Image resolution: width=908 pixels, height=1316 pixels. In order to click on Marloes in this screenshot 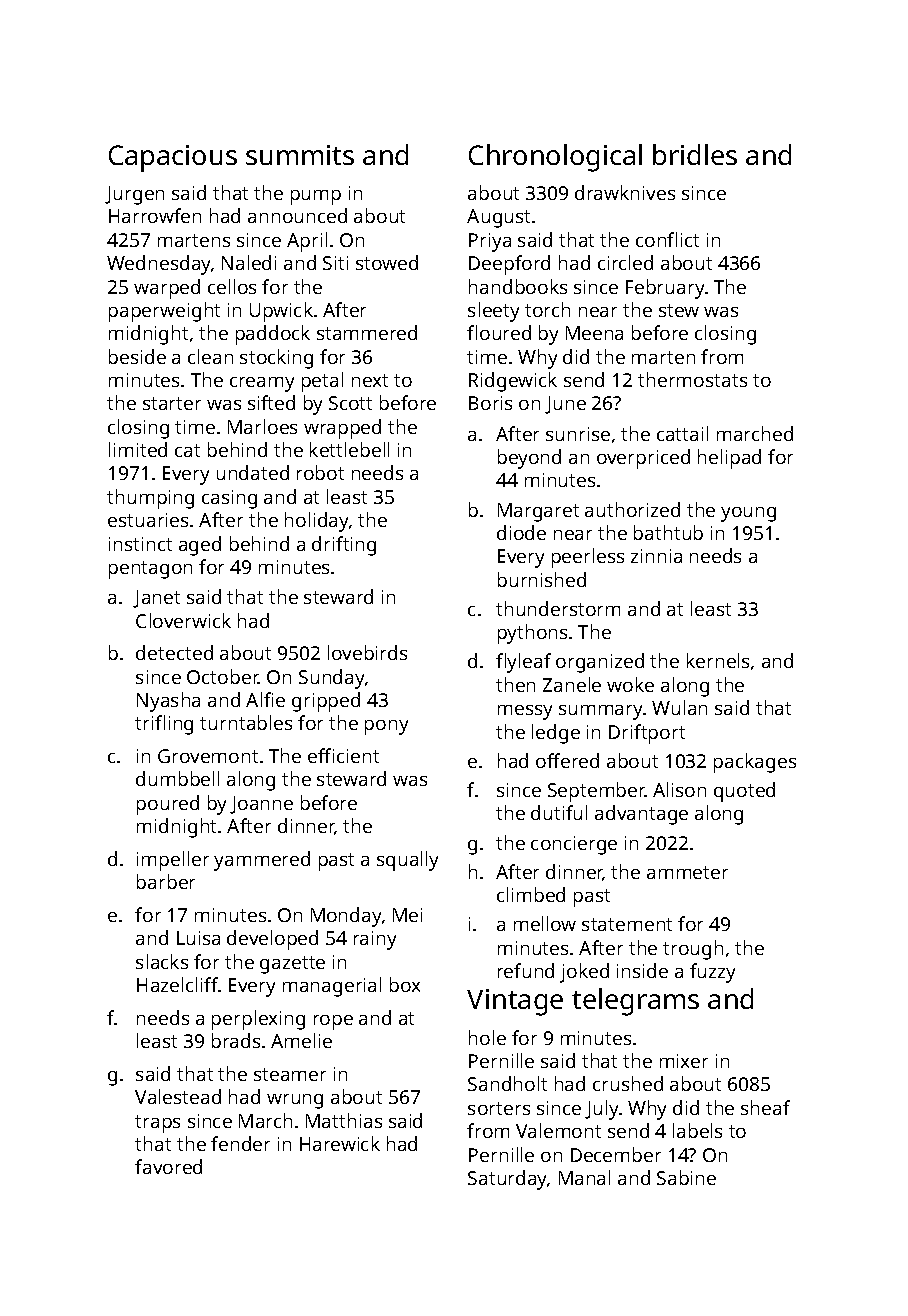, I will do `click(262, 426)`.
